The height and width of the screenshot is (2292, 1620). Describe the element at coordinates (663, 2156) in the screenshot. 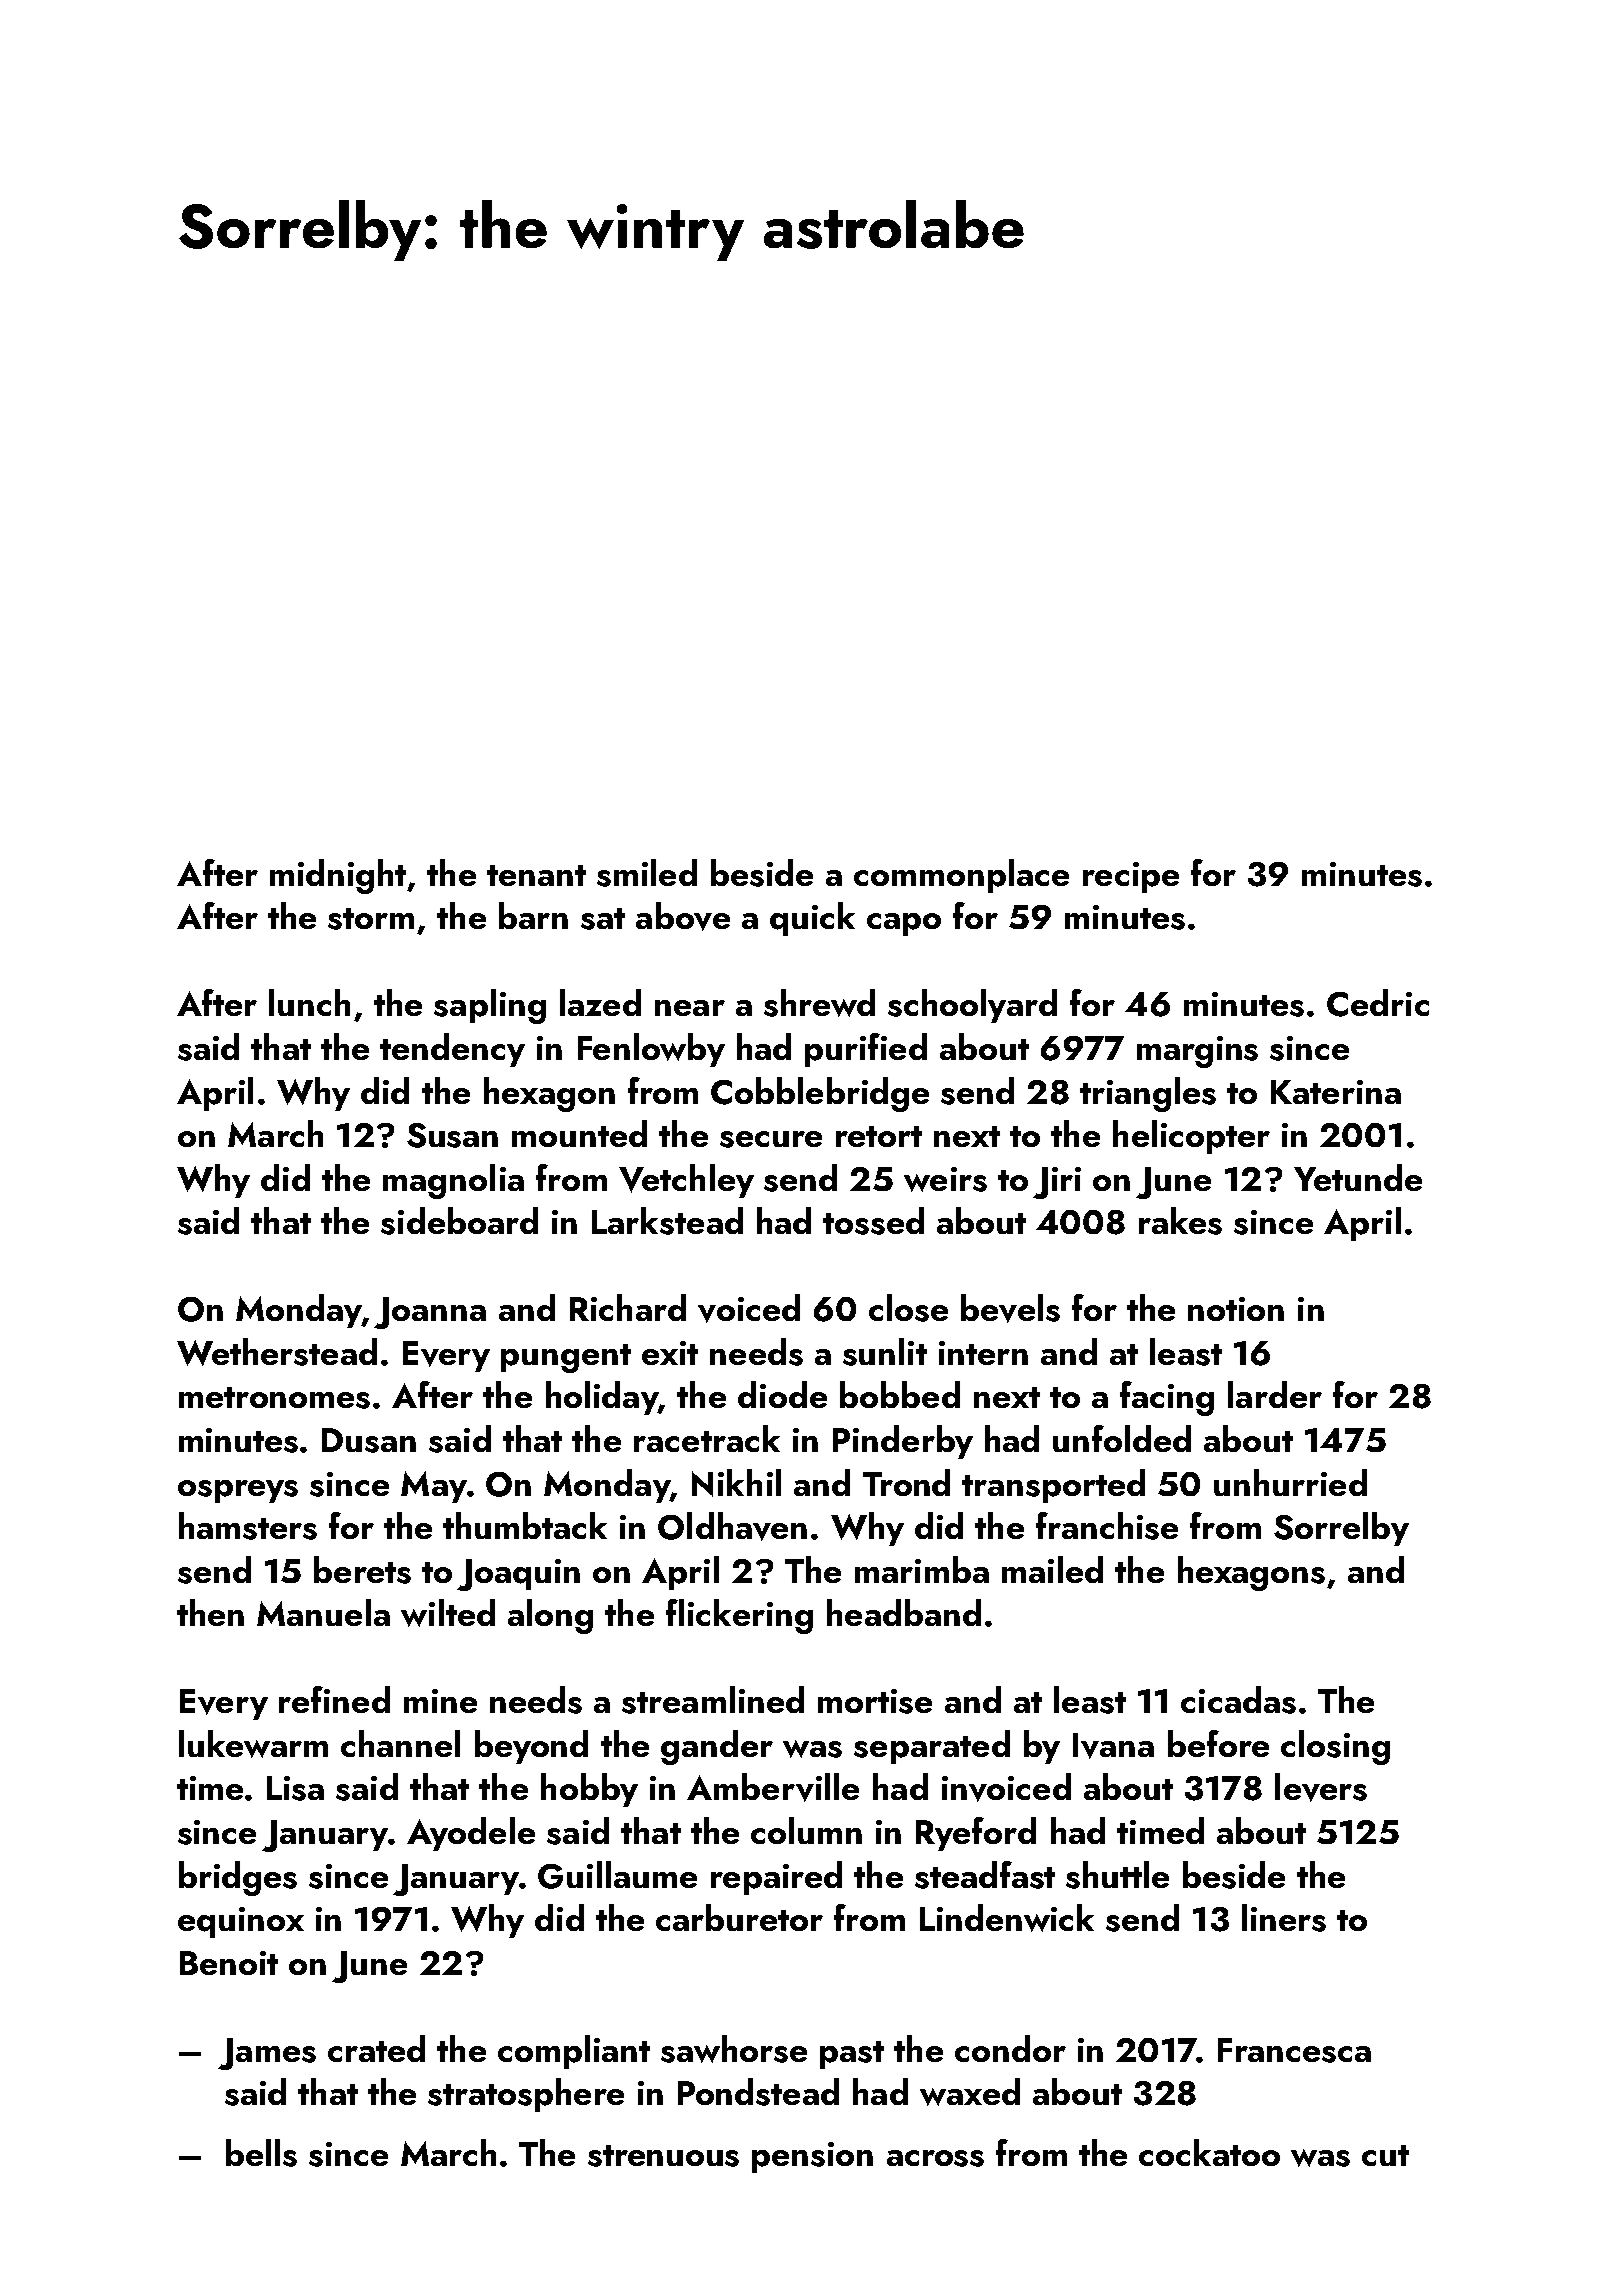

I see `strenuous` at that location.
